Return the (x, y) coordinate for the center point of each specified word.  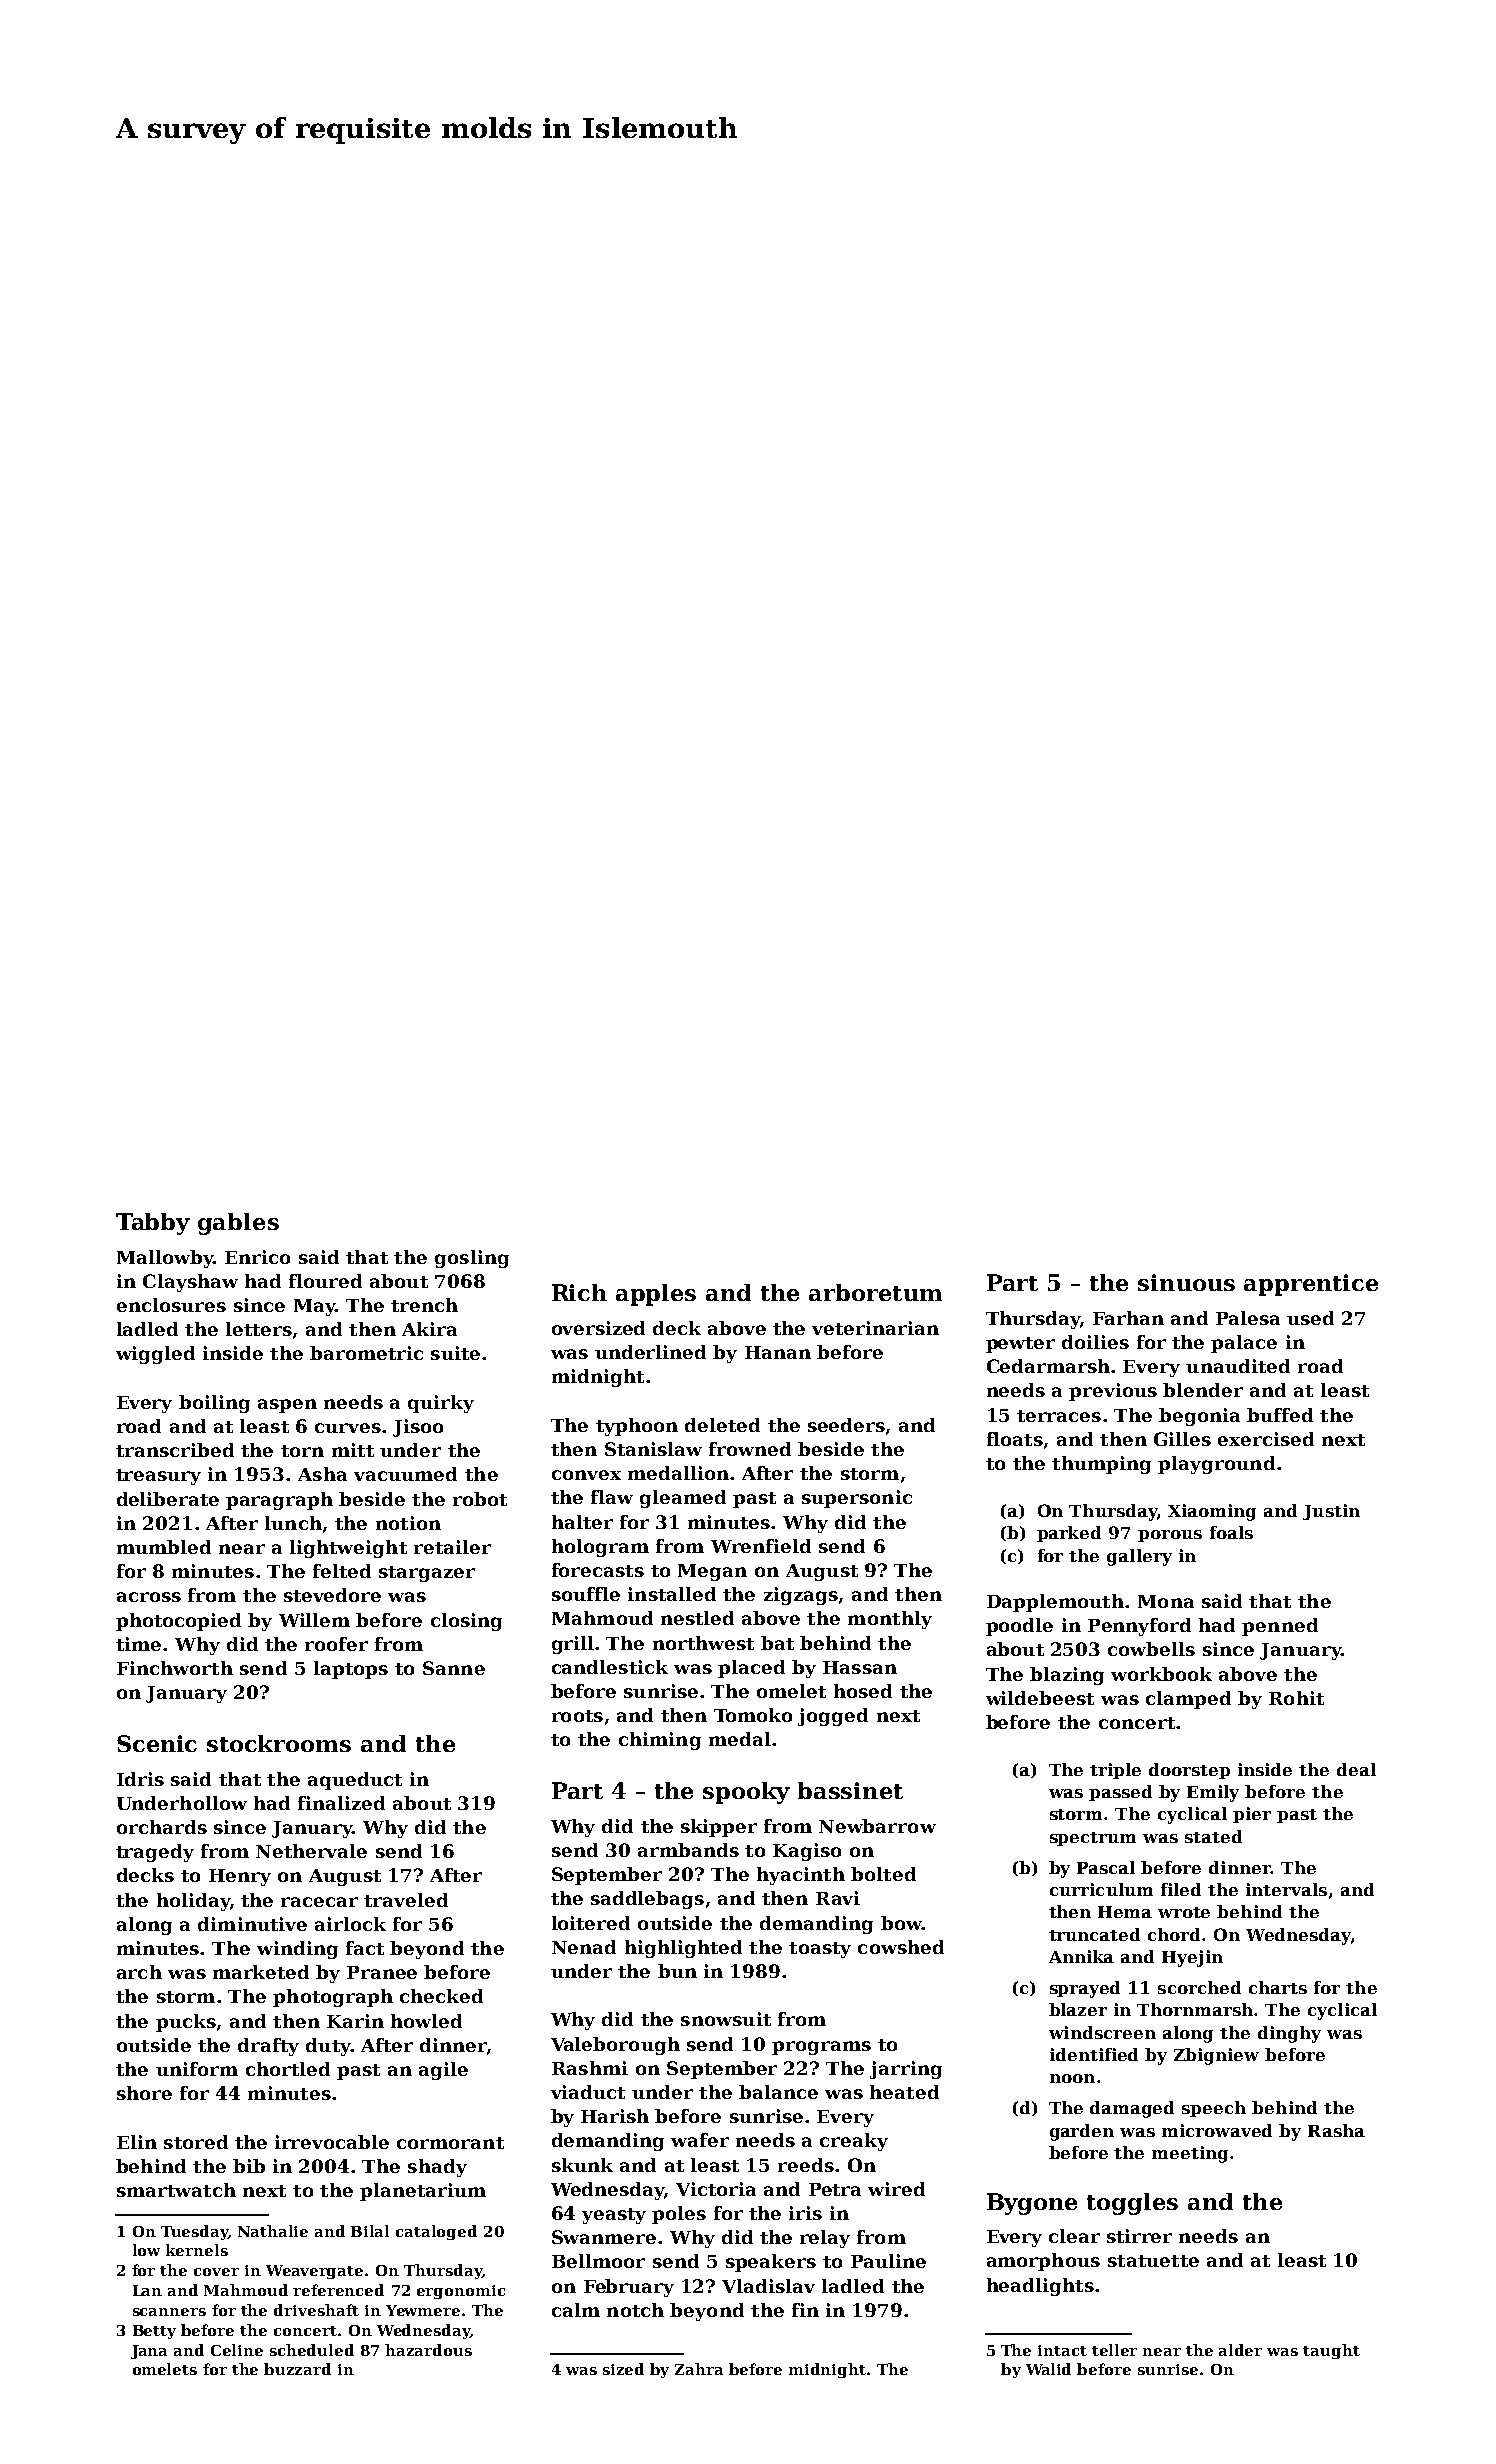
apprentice (1311, 1285)
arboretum (875, 1292)
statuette (1153, 2261)
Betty (154, 2332)
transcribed (175, 1450)
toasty (820, 1950)
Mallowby (165, 1259)
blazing (1067, 1676)
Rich (579, 1292)
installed (672, 1594)
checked (441, 1996)
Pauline (888, 2261)
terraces (1059, 1416)
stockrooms (279, 1743)
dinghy (1289, 2034)
